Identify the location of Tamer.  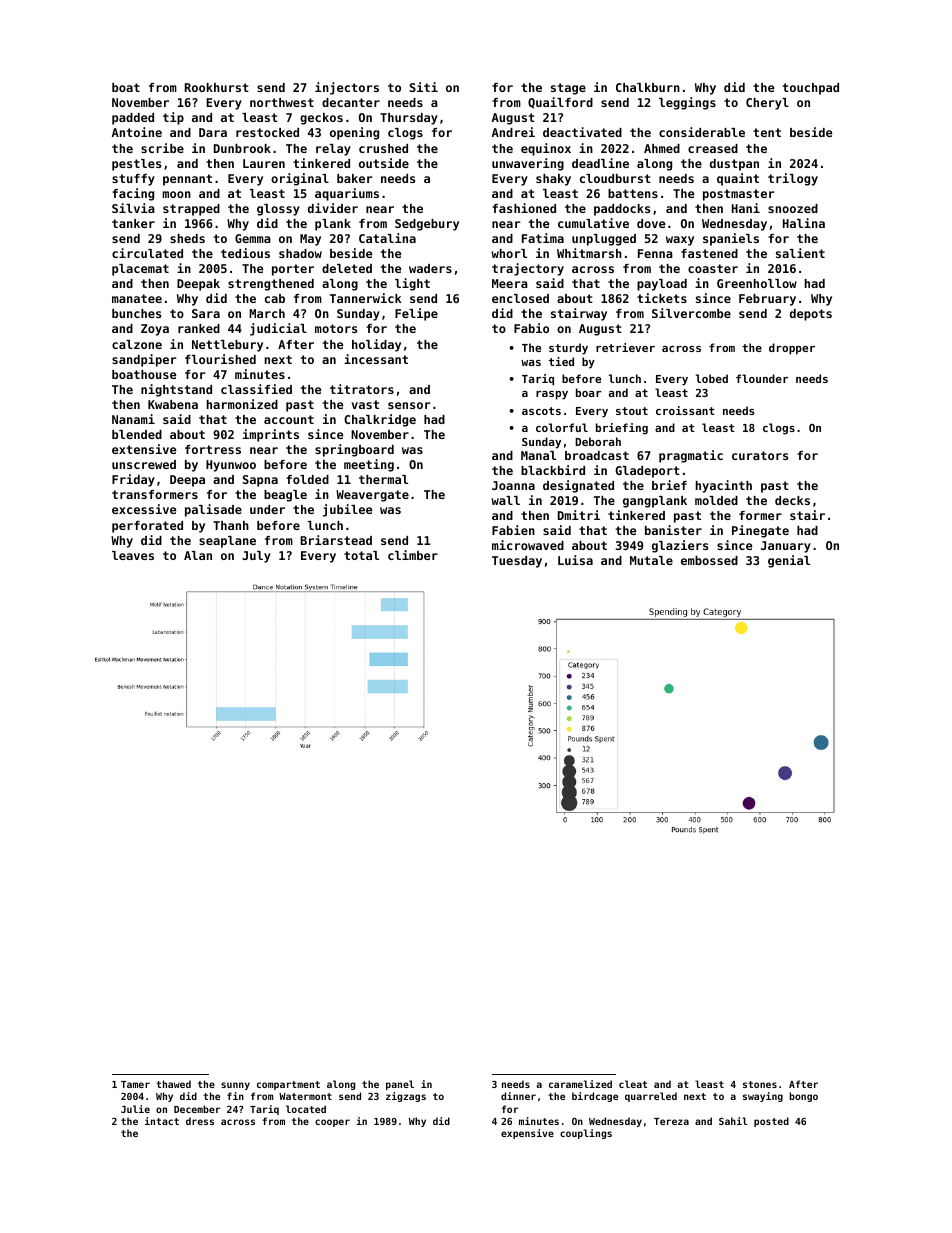
(135, 1084).
